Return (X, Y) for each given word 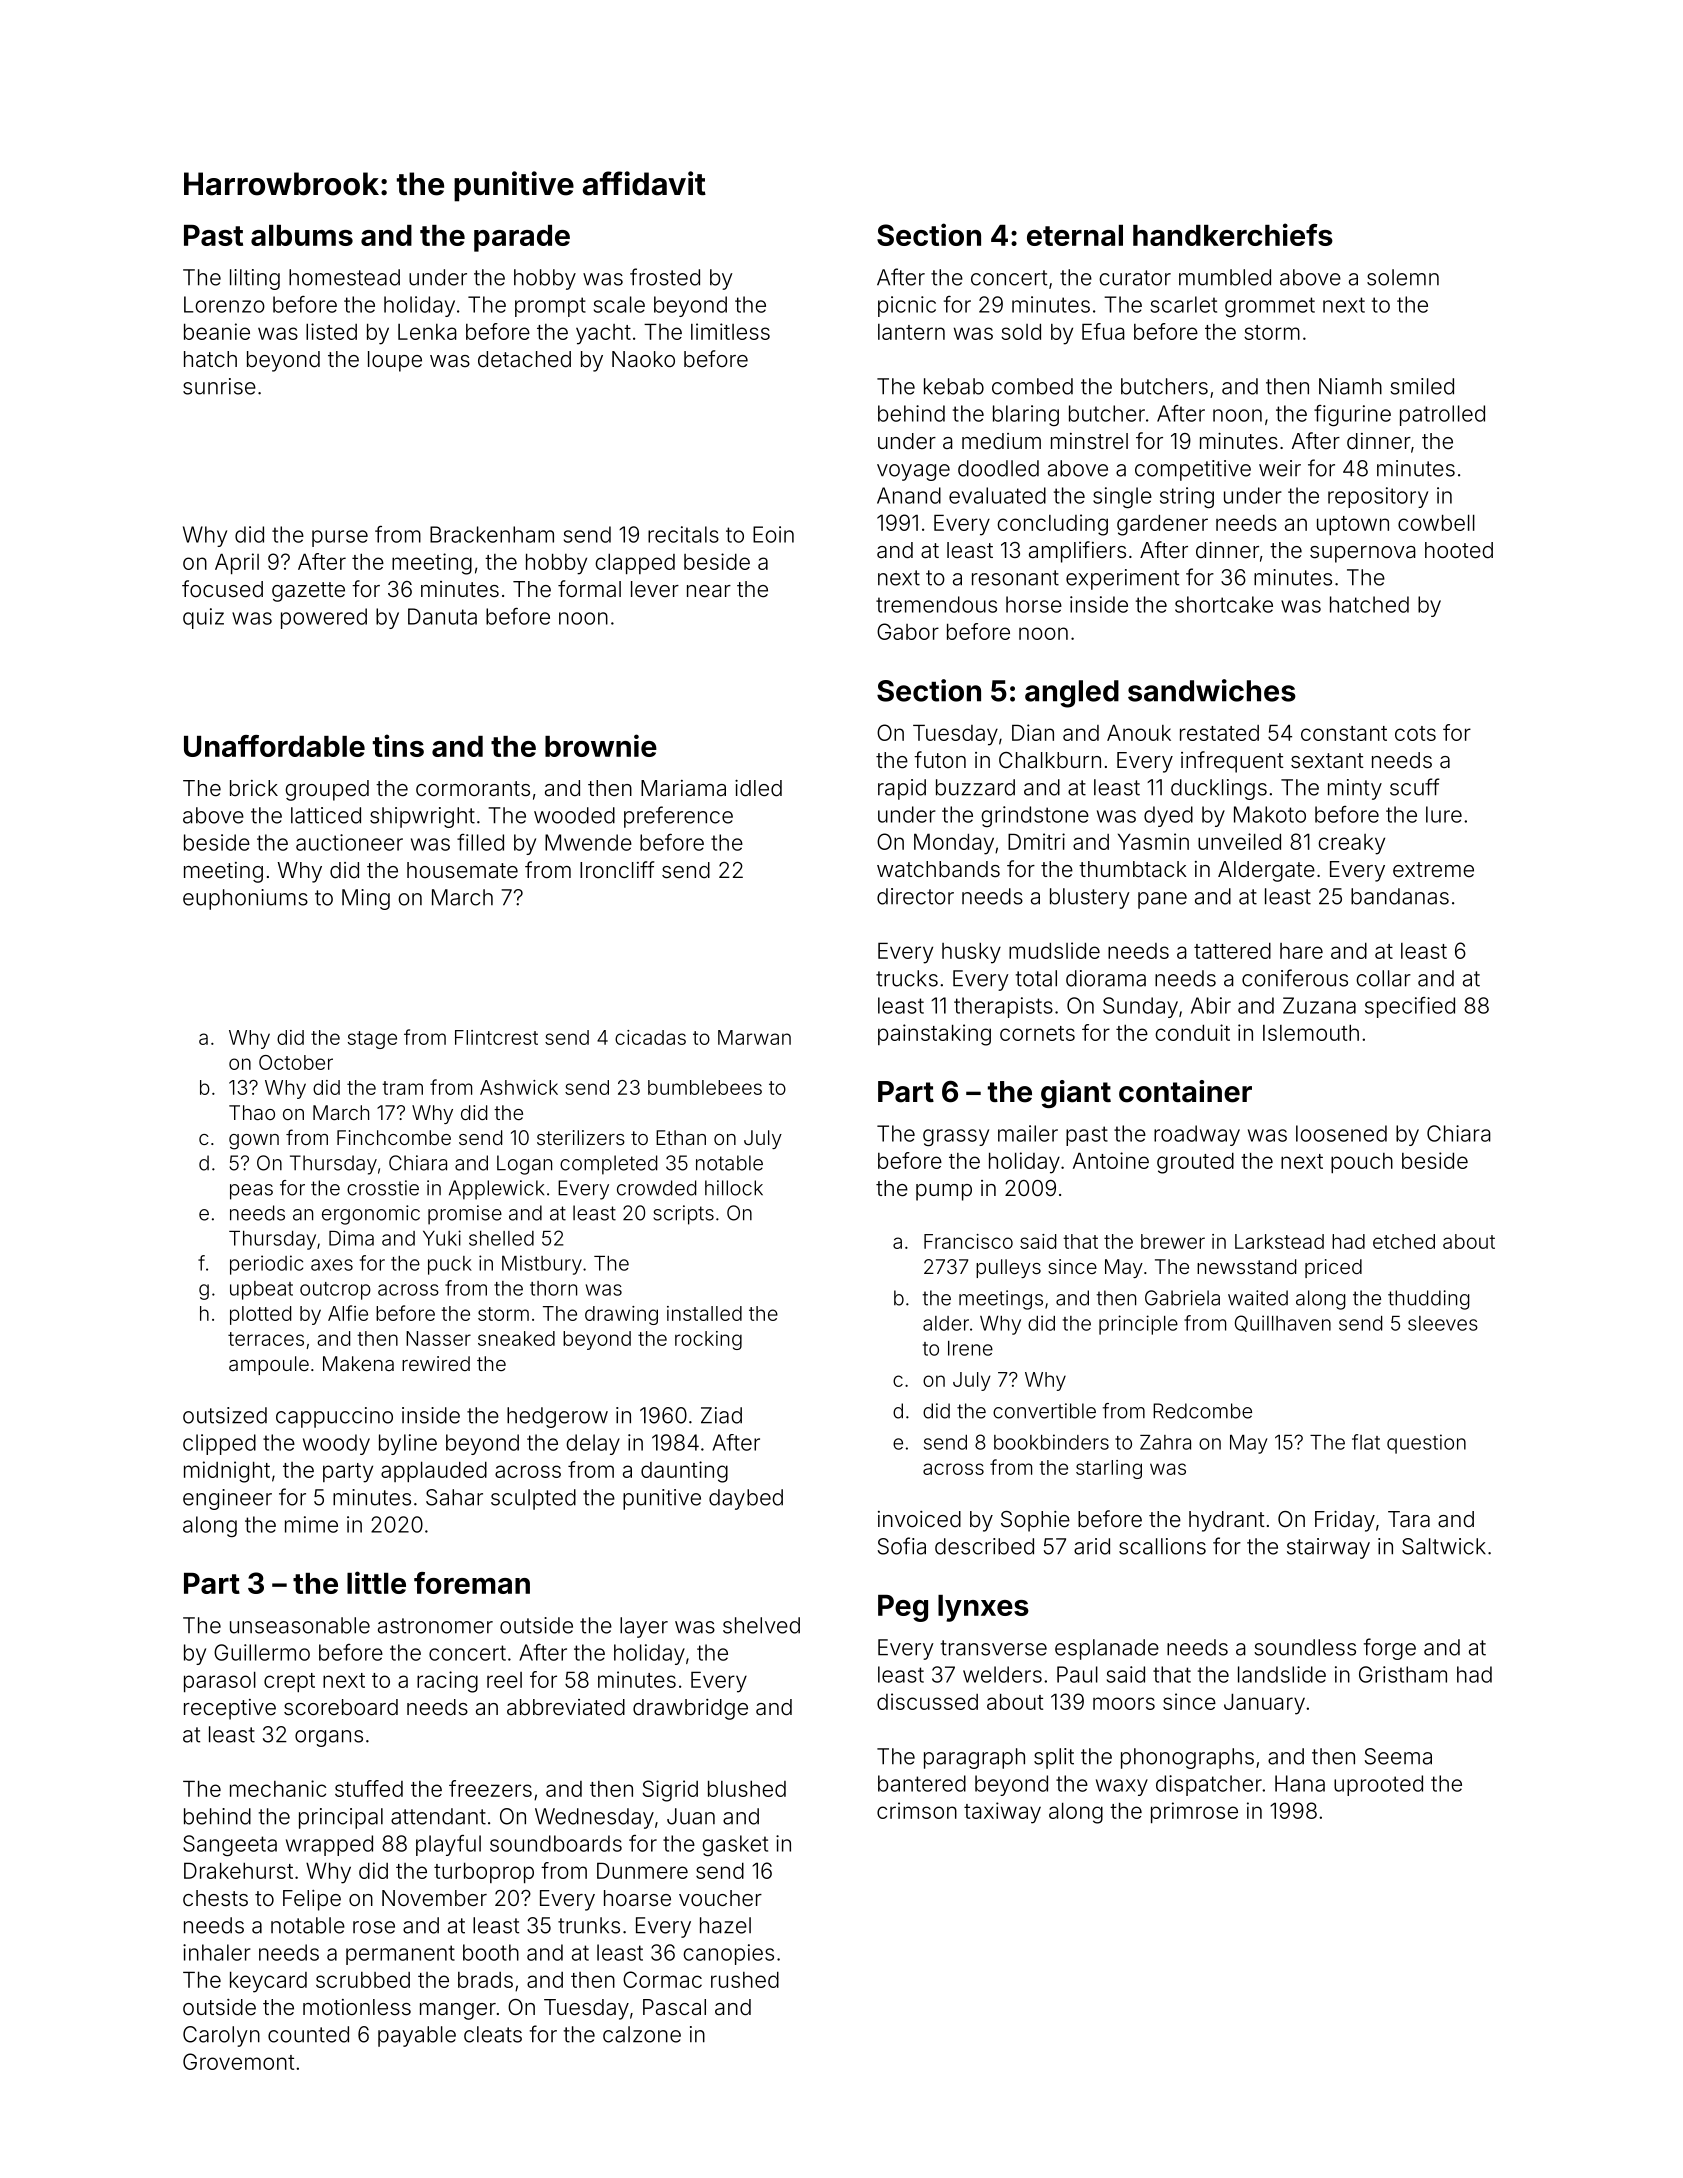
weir (1280, 468)
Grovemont (238, 2061)
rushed (745, 1979)
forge (1390, 1649)
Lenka (427, 332)
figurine (1352, 415)
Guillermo (262, 1652)
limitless (730, 331)
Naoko (643, 359)
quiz (203, 618)
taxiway (1002, 1813)
